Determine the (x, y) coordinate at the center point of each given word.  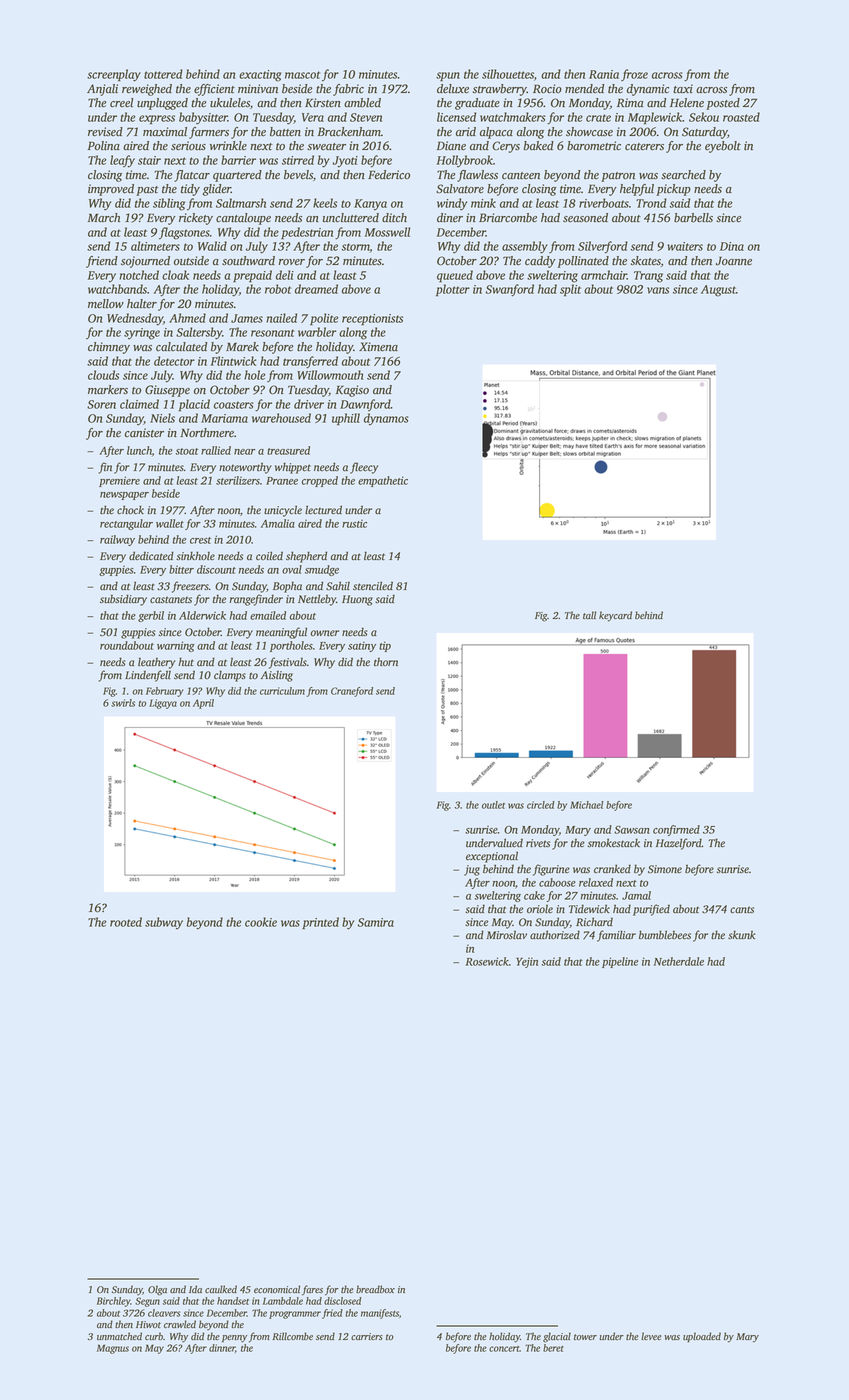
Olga (157, 1290)
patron (618, 177)
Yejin (527, 962)
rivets (538, 843)
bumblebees (665, 935)
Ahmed (187, 318)
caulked (221, 1289)
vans (658, 290)
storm (355, 248)
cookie (261, 922)
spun (448, 76)
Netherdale (679, 961)
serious (188, 146)
